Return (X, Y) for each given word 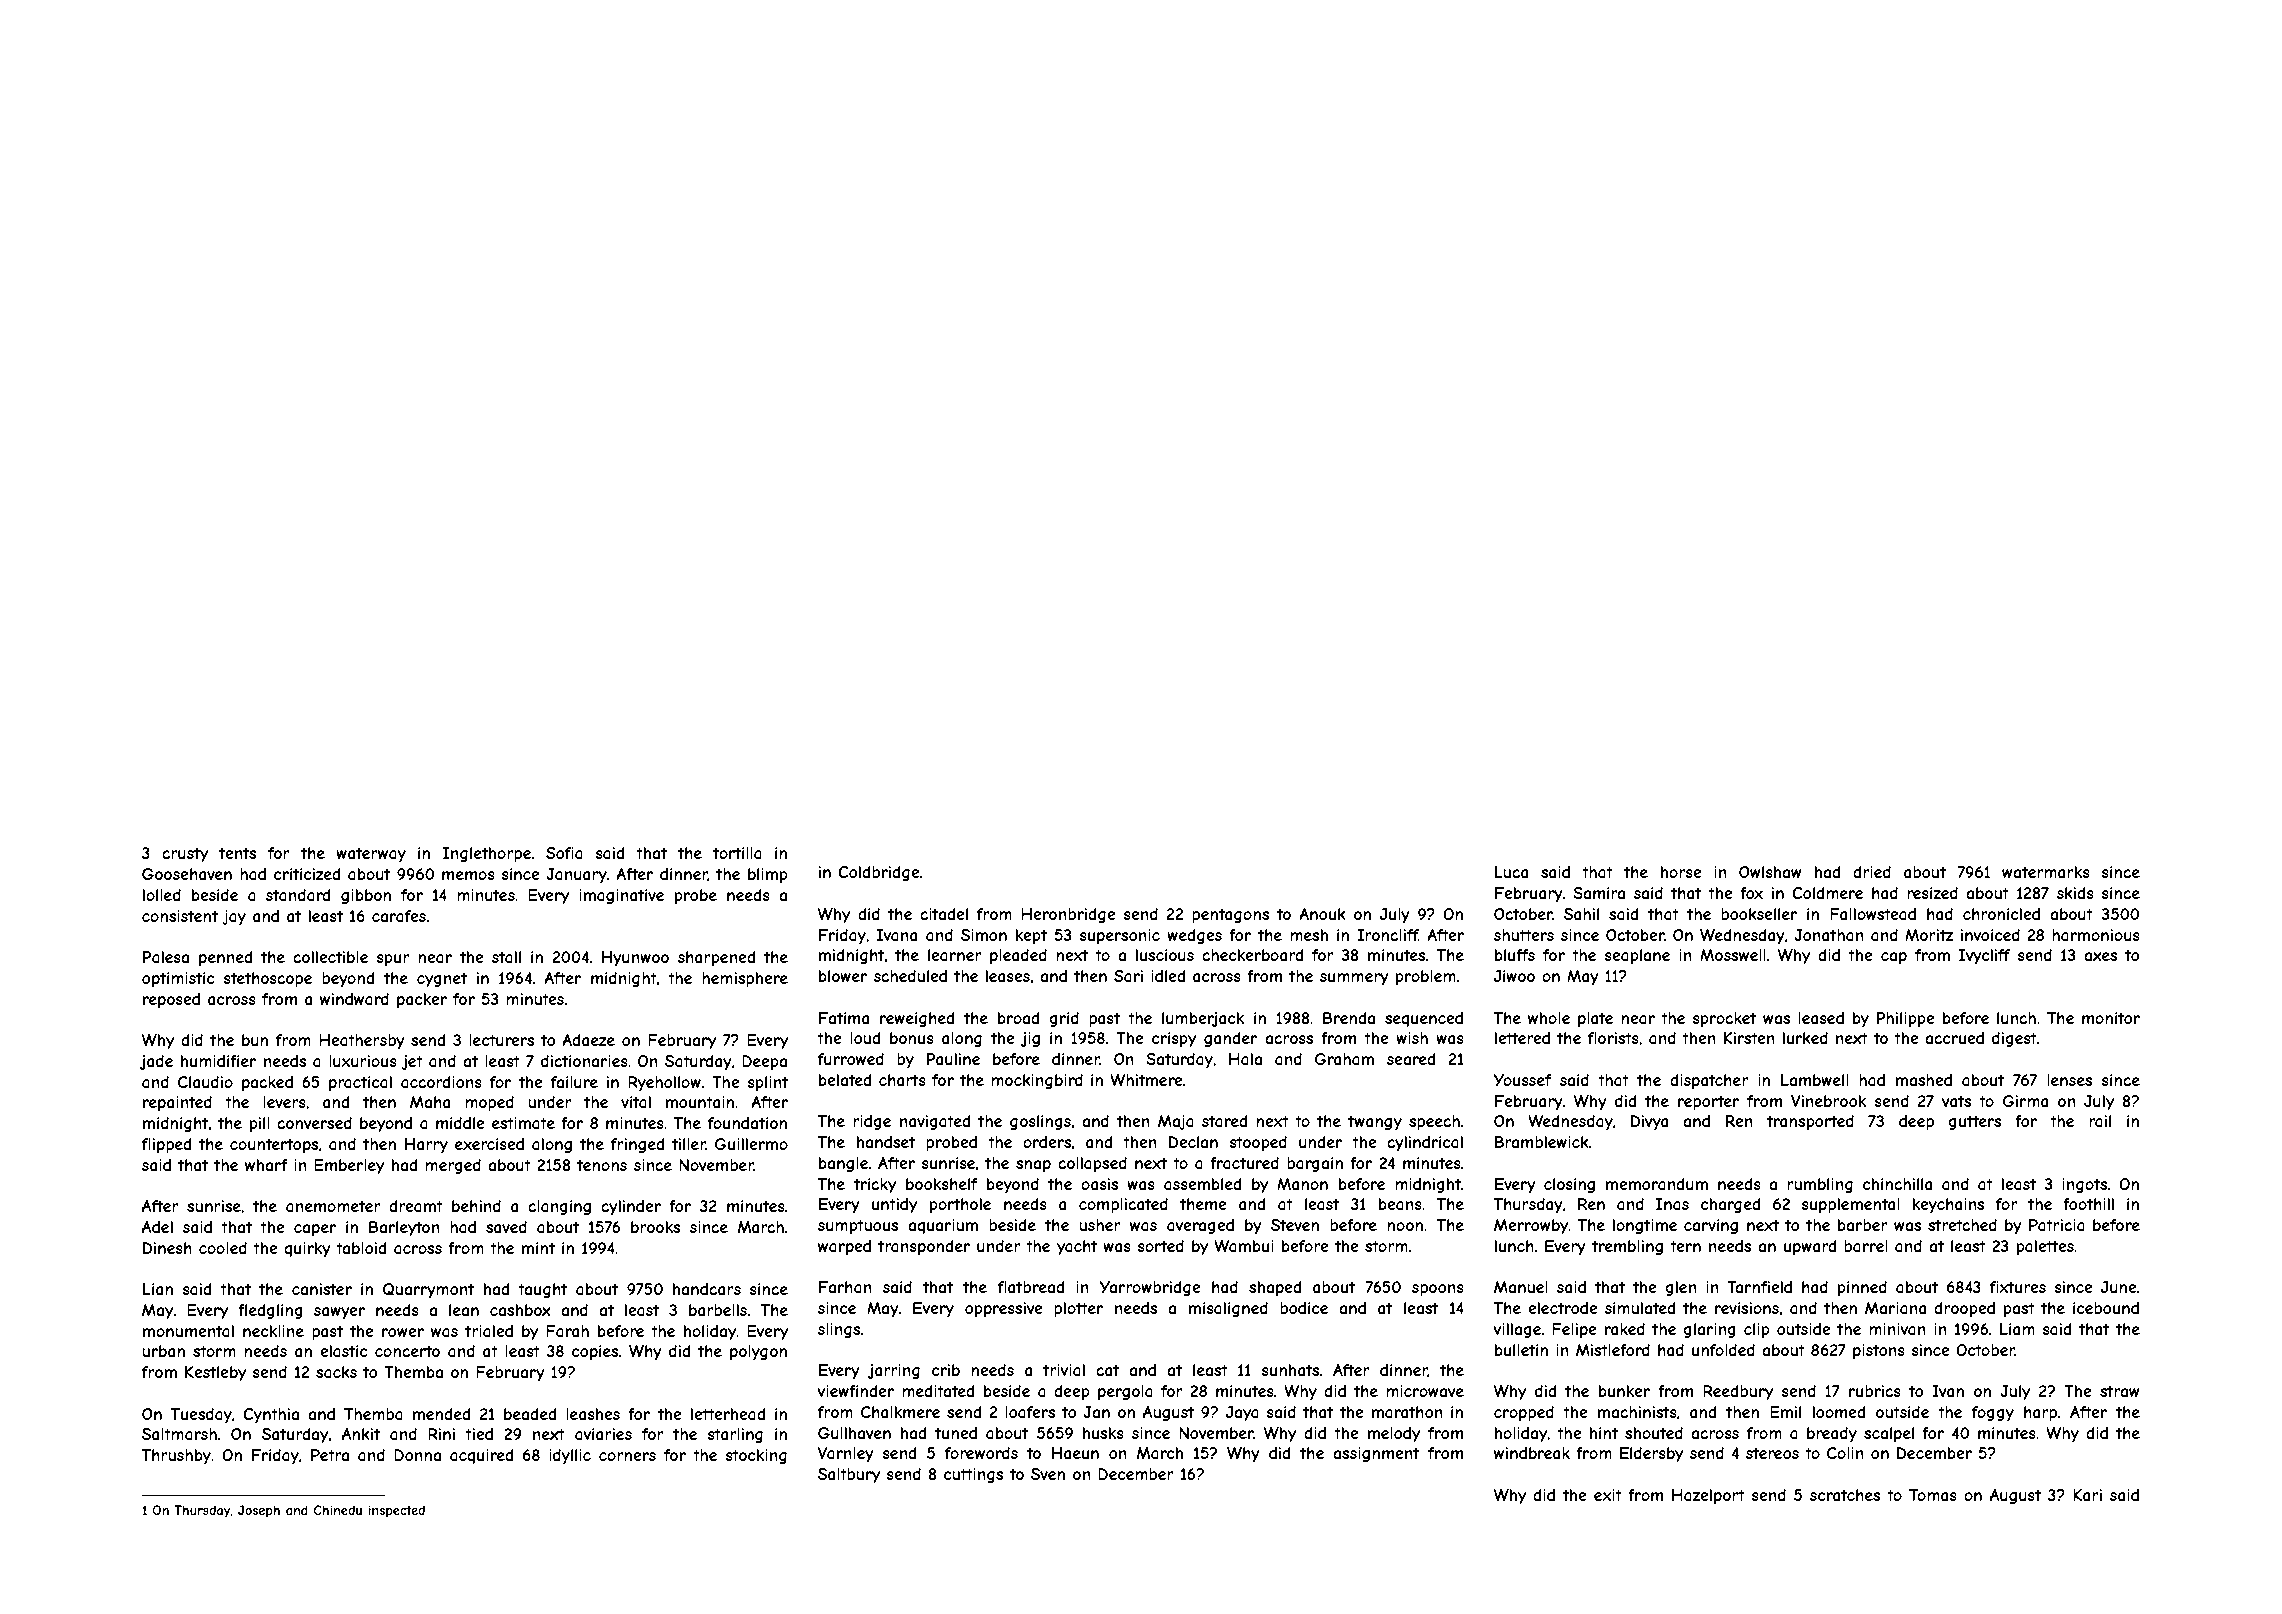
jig (1030, 1039)
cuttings (973, 1475)
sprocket (1724, 1019)
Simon (984, 935)
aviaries (603, 1434)
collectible (330, 957)
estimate (523, 1123)
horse (1681, 872)
